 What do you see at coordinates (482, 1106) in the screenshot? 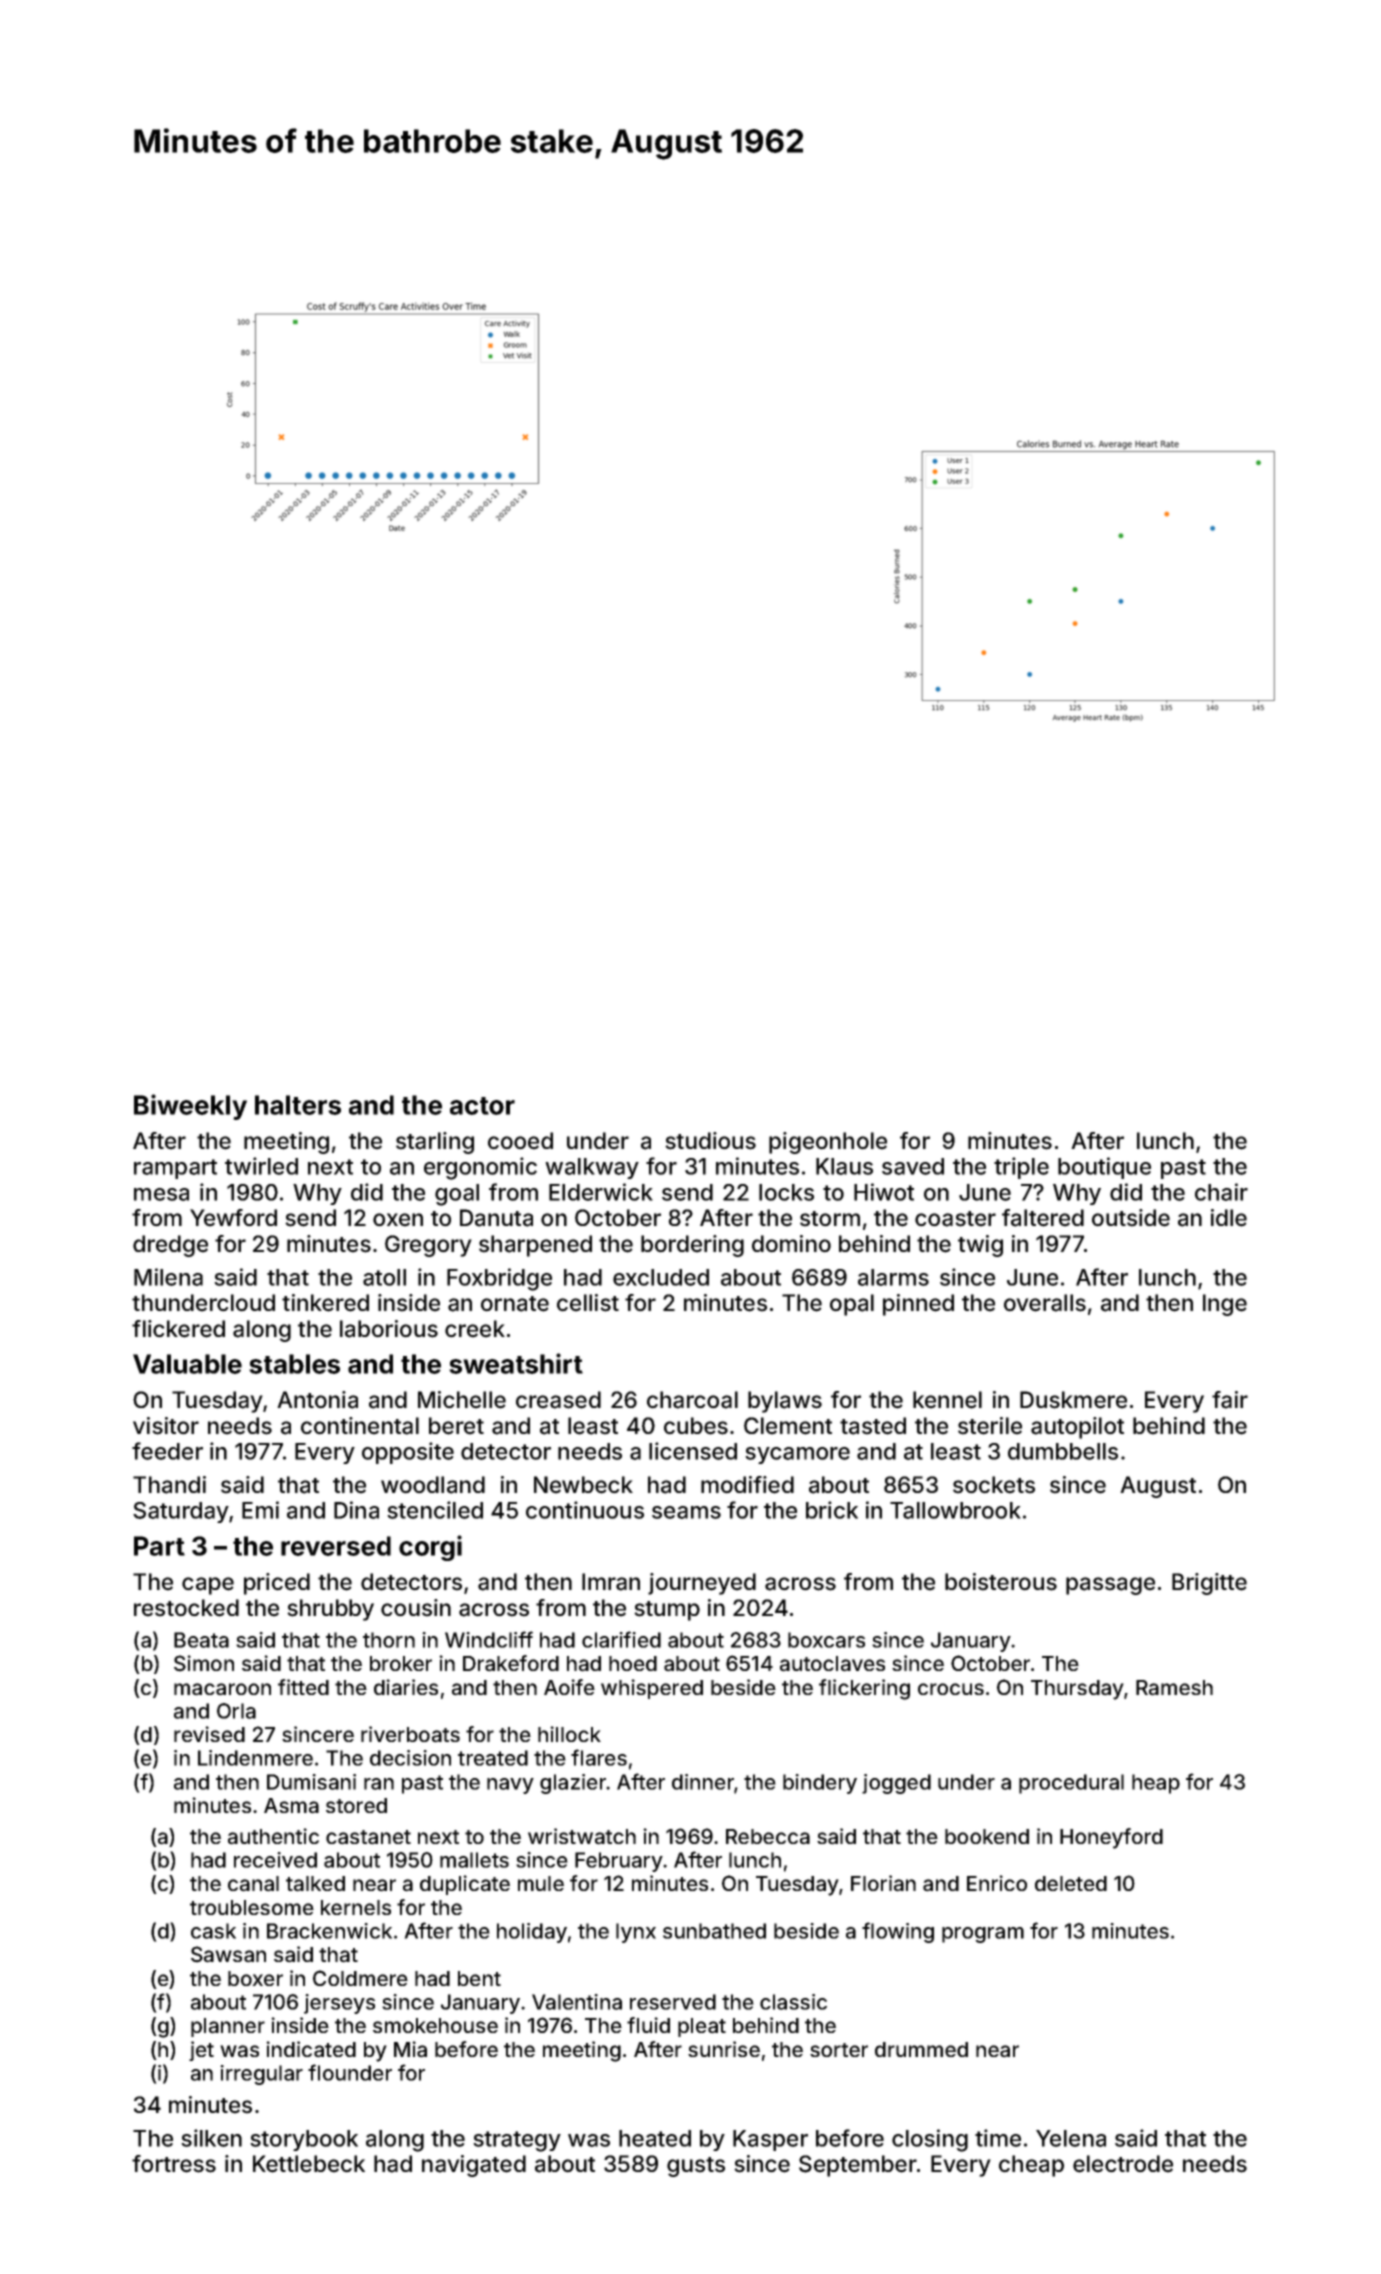
I see `actor` at bounding box center [482, 1106].
